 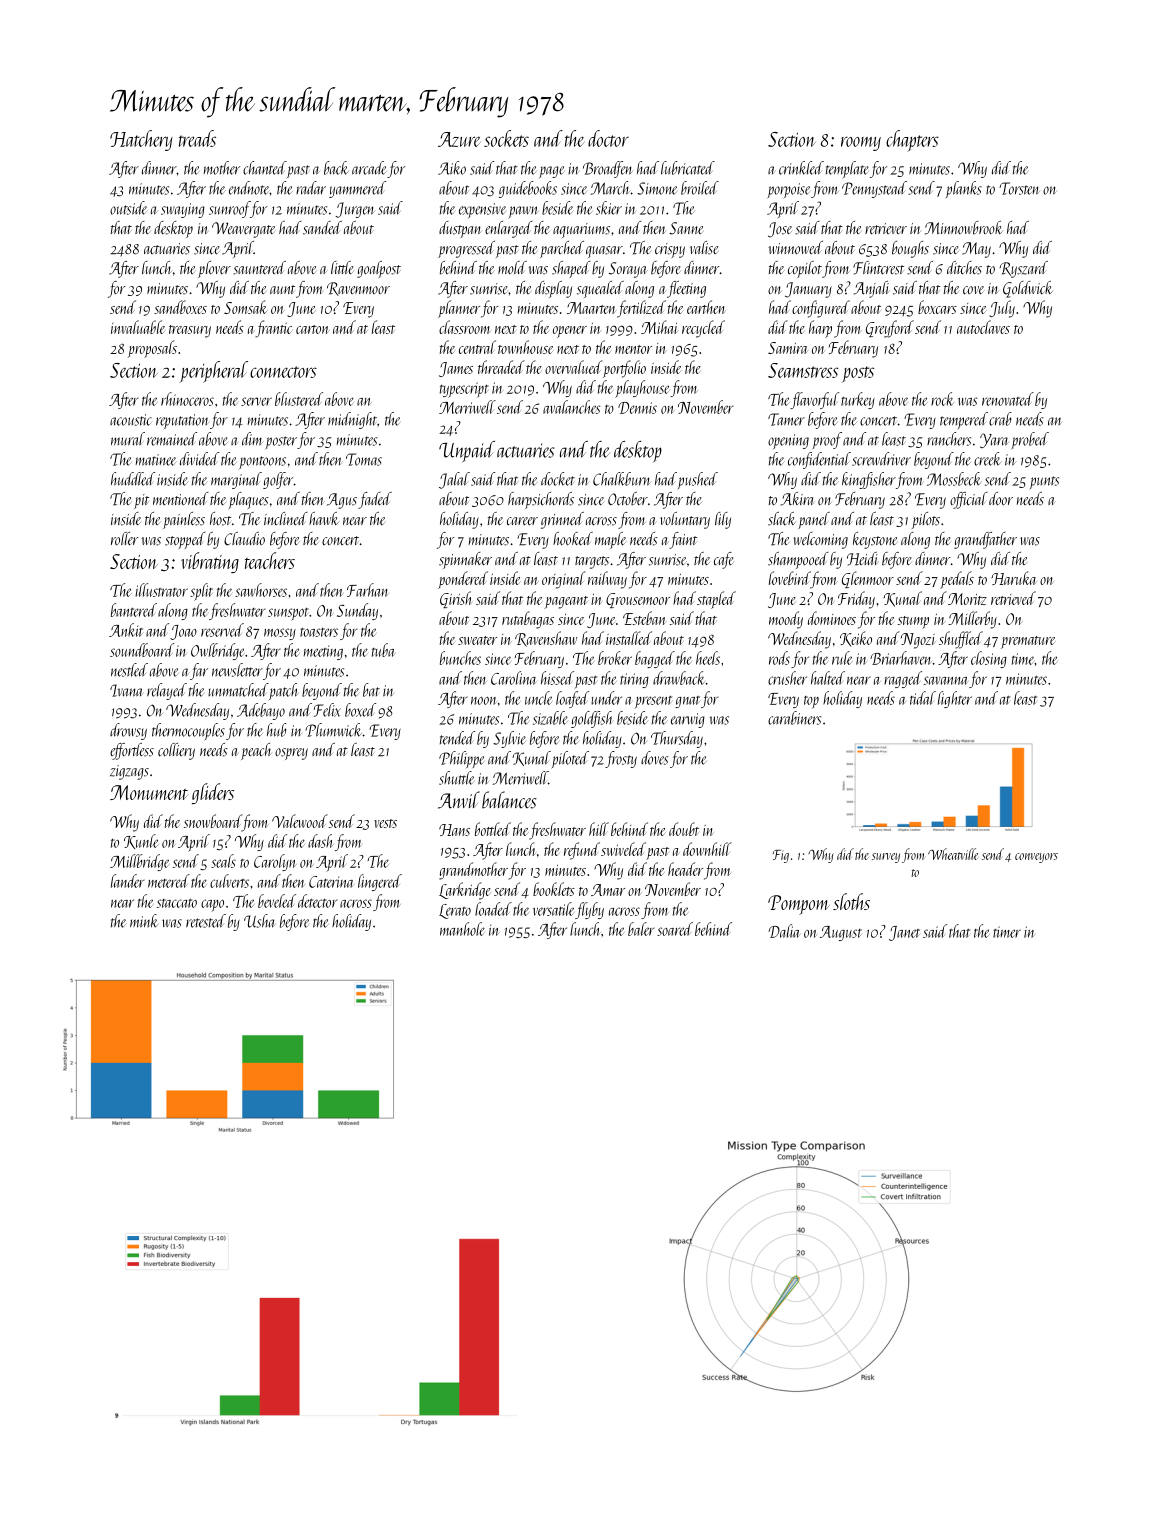 What do you see at coordinates (1019, 188) in the document?
I see `Torsten` at bounding box center [1019, 188].
